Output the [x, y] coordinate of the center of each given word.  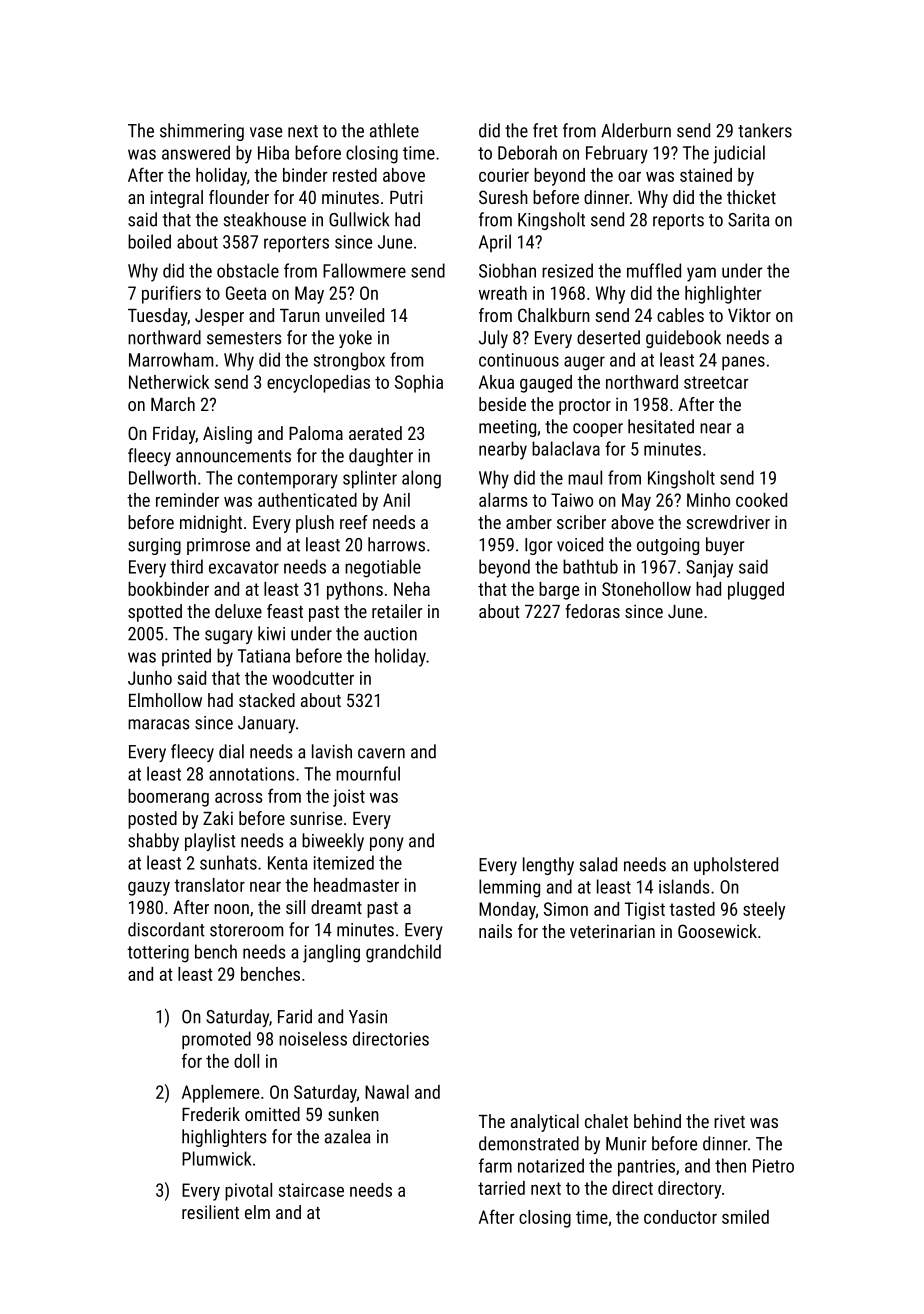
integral [177, 199]
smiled [745, 1217]
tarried [501, 1188]
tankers [765, 130]
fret [545, 130]
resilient [210, 1212]
